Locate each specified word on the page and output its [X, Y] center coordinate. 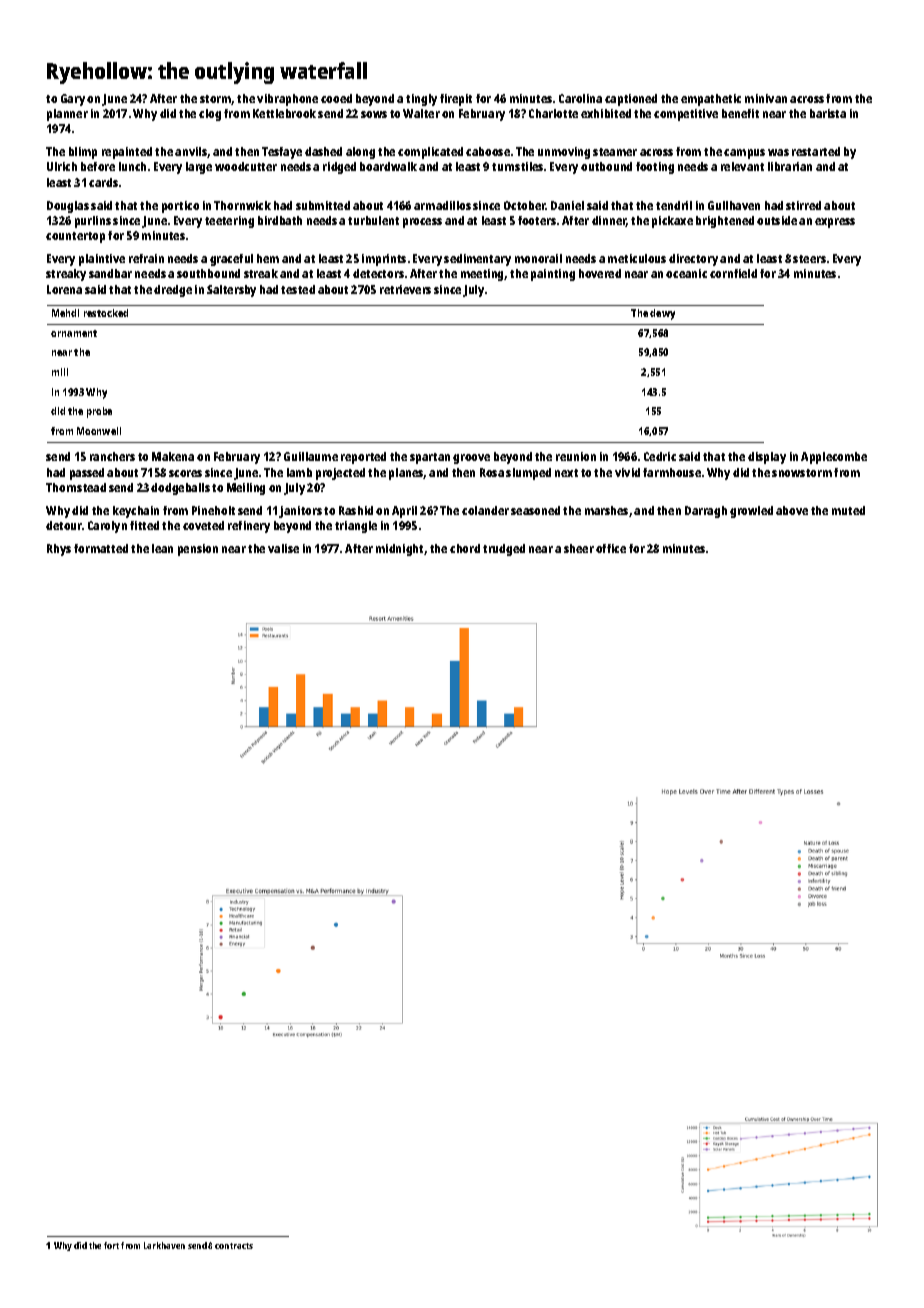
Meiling [246, 489]
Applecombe [834, 458]
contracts [234, 1246]
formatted [101, 548]
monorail [538, 258]
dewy [662, 314]
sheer [579, 548]
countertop [75, 237]
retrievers [405, 289]
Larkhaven [164, 1245]
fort [111, 1245]
